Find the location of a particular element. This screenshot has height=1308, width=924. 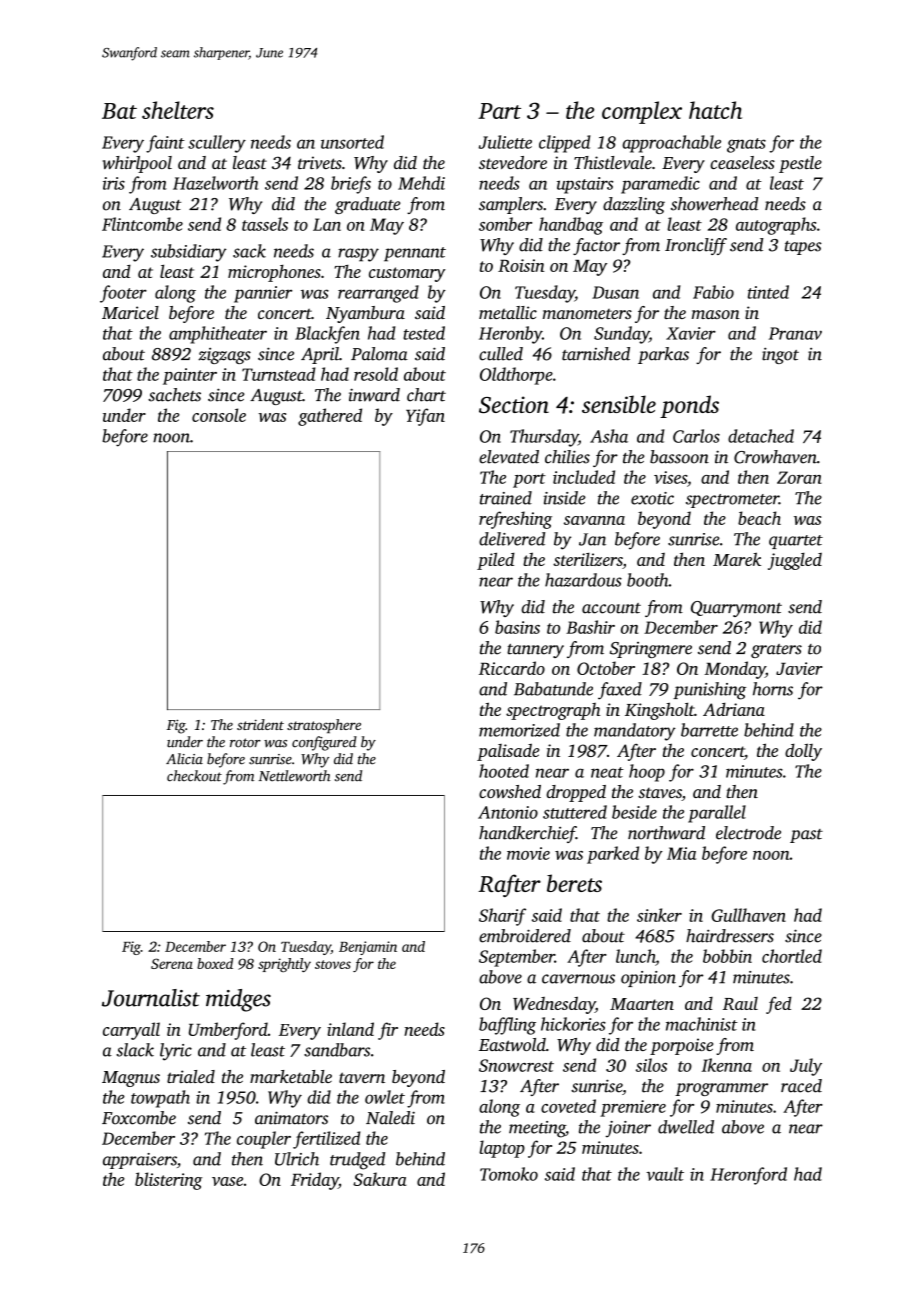

Benjamin is located at coordinates (368, 948).
